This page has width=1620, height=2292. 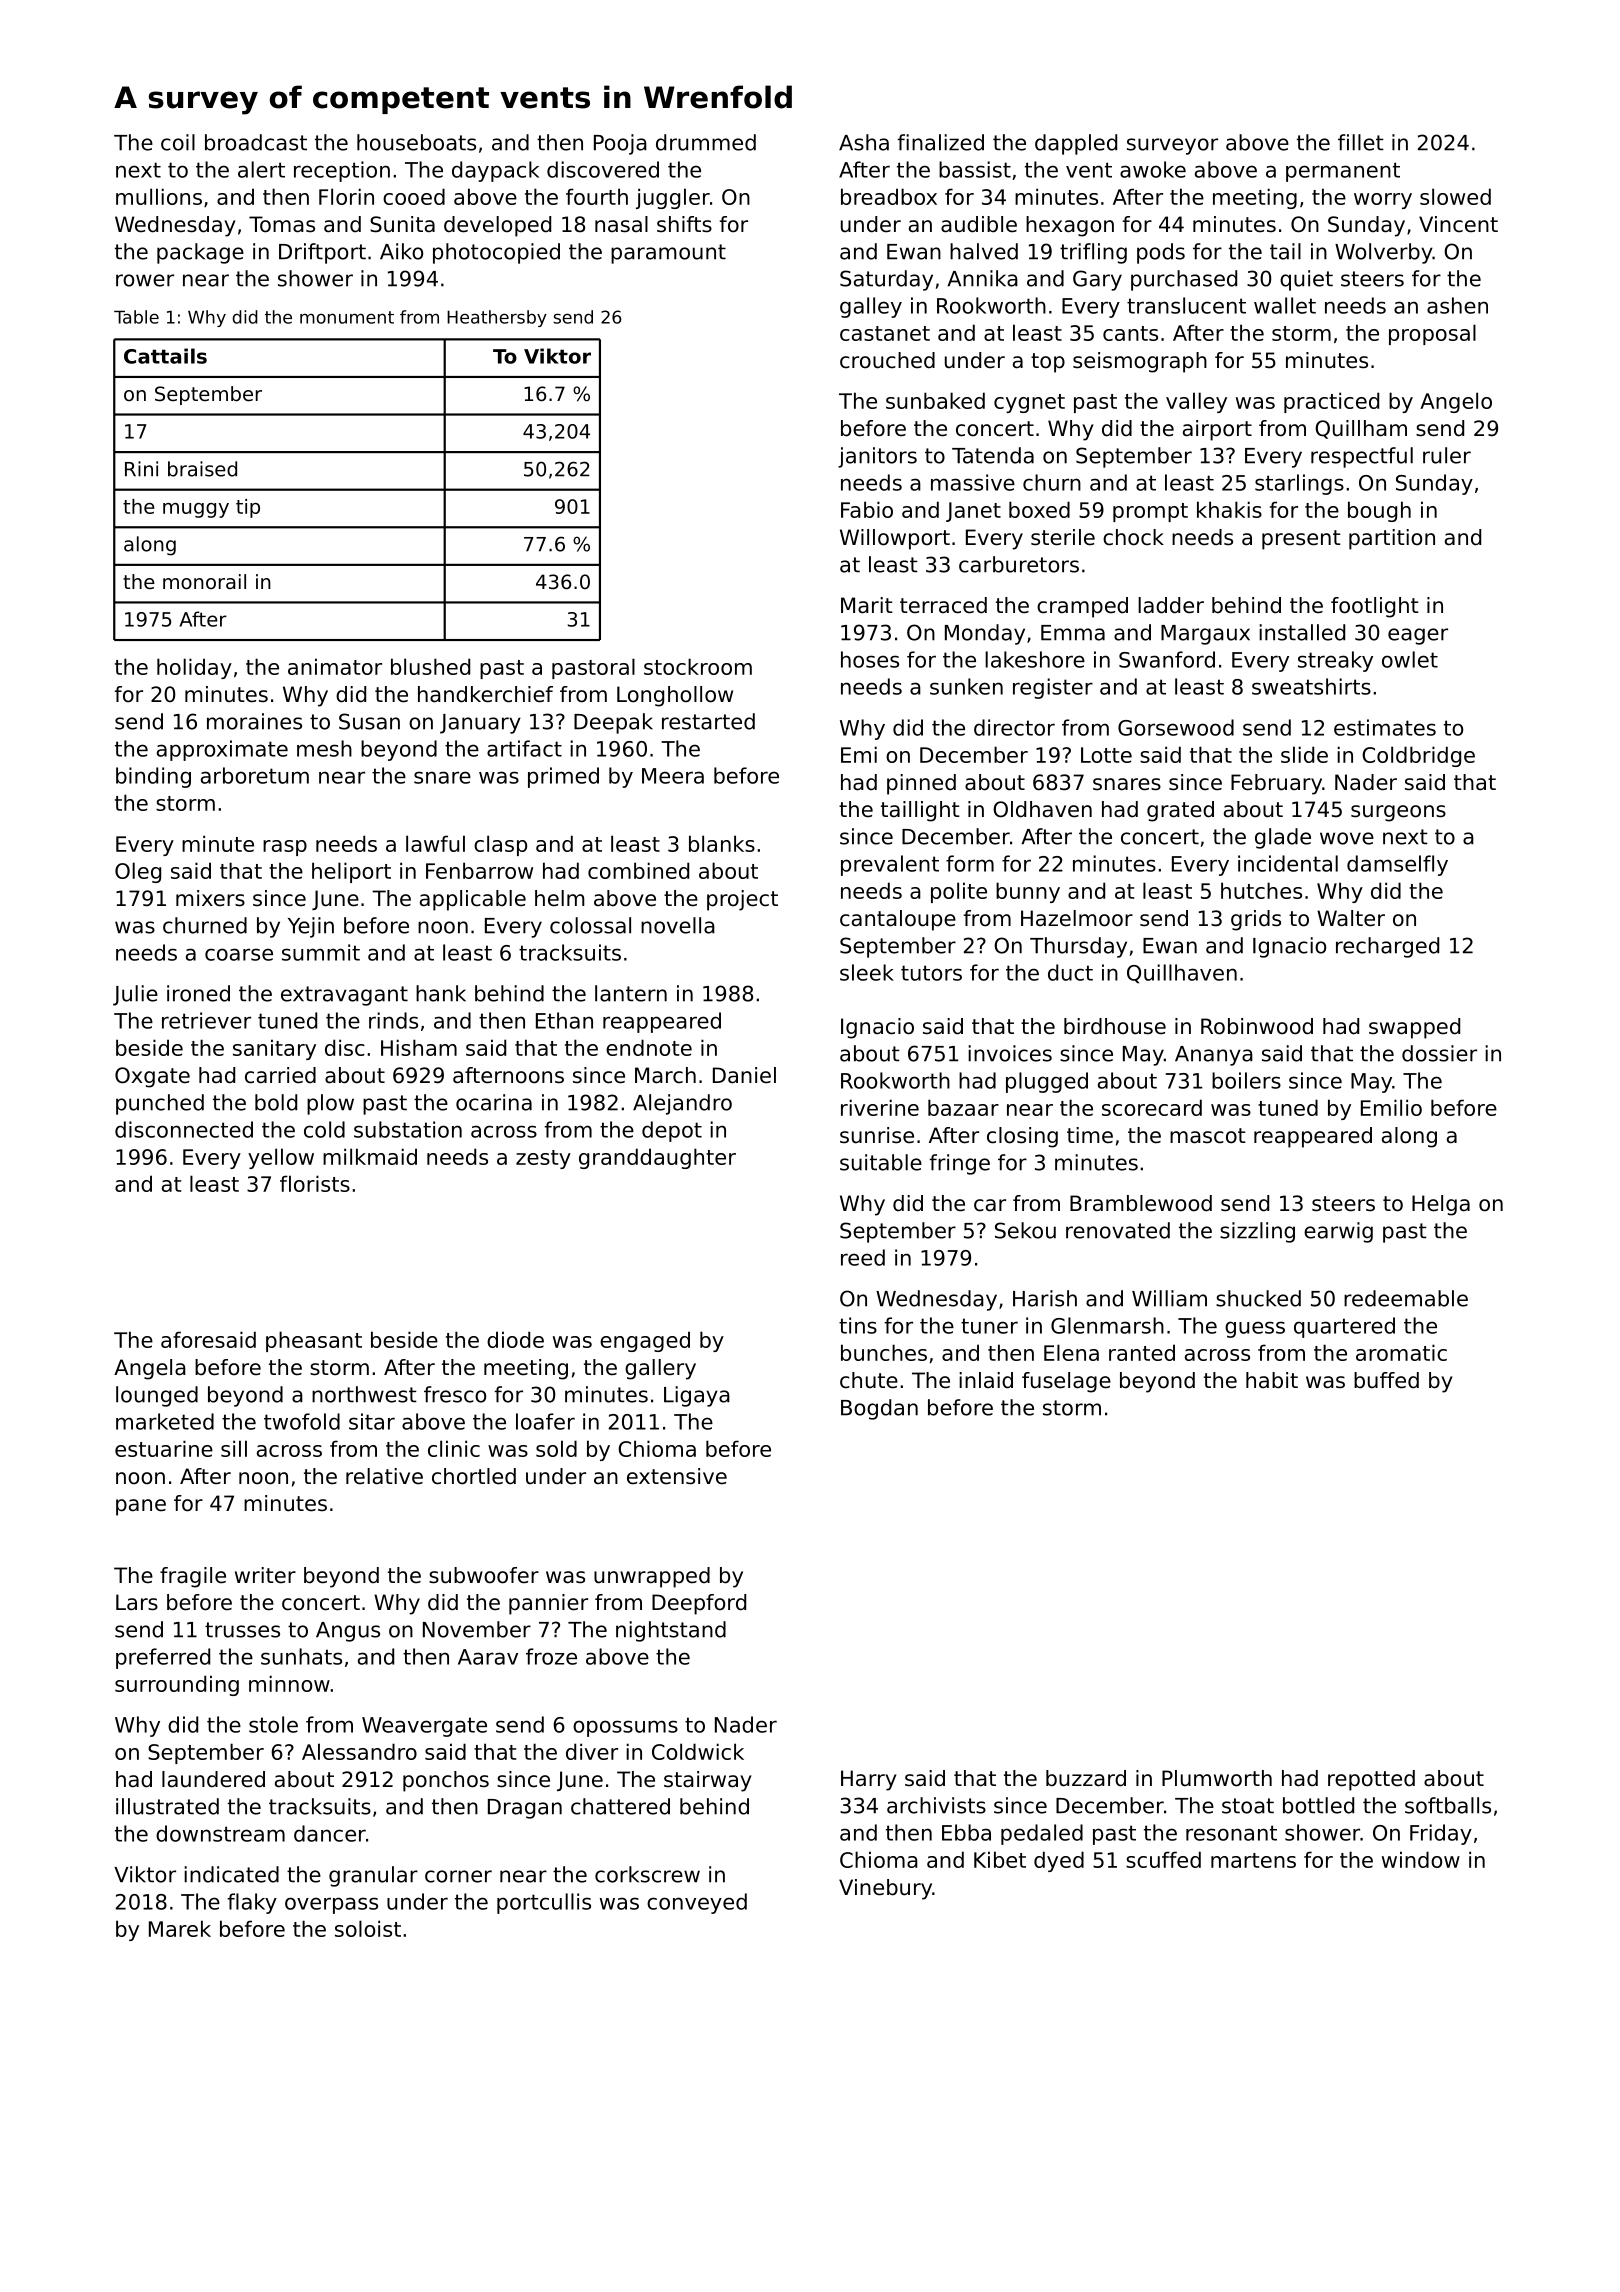 What do you see at coordinates (141, 469) in the page?
I see `Rini` at bounding box center [141, 469].
